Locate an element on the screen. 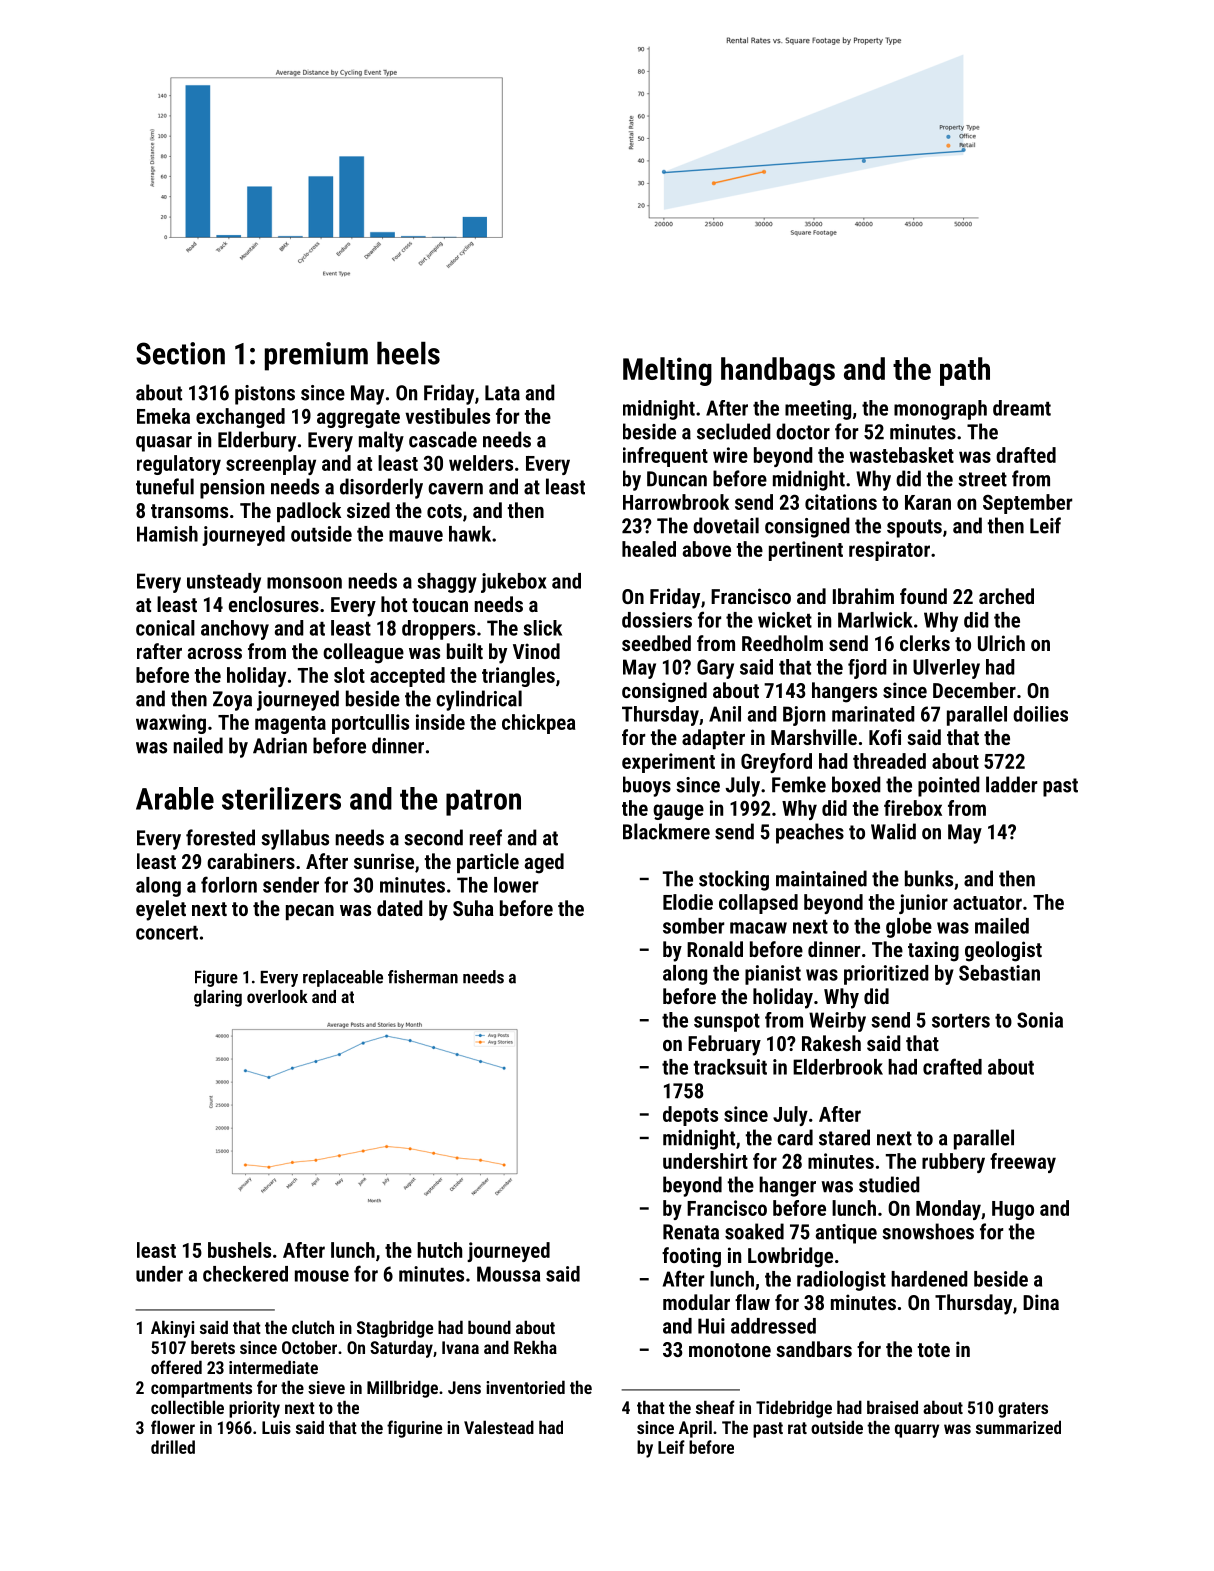 The width and height of the screenshot is (1214, 1571). radiologist is located at coordinates (841, 1281).
